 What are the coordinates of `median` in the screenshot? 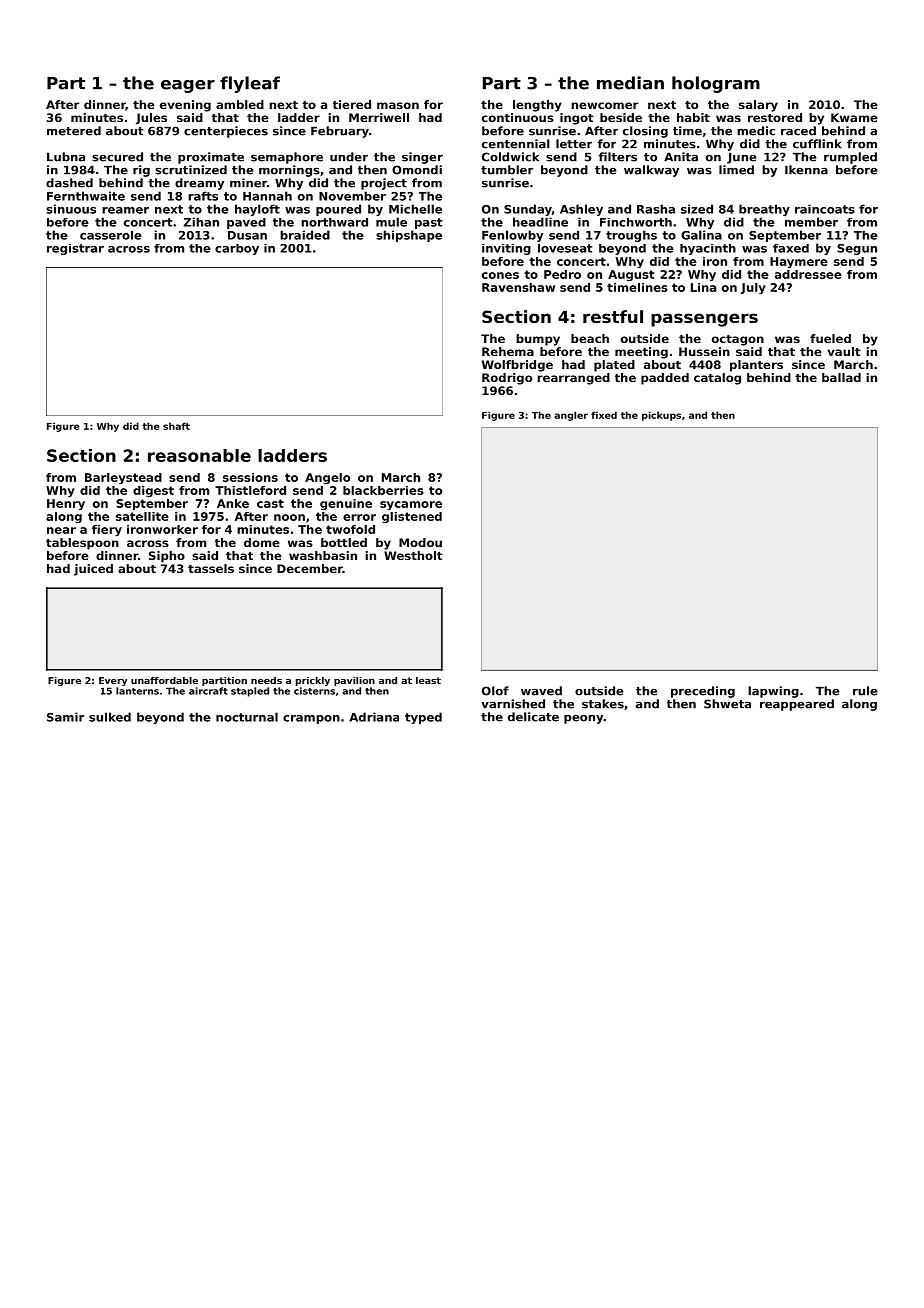 It's located at (630, 83).
